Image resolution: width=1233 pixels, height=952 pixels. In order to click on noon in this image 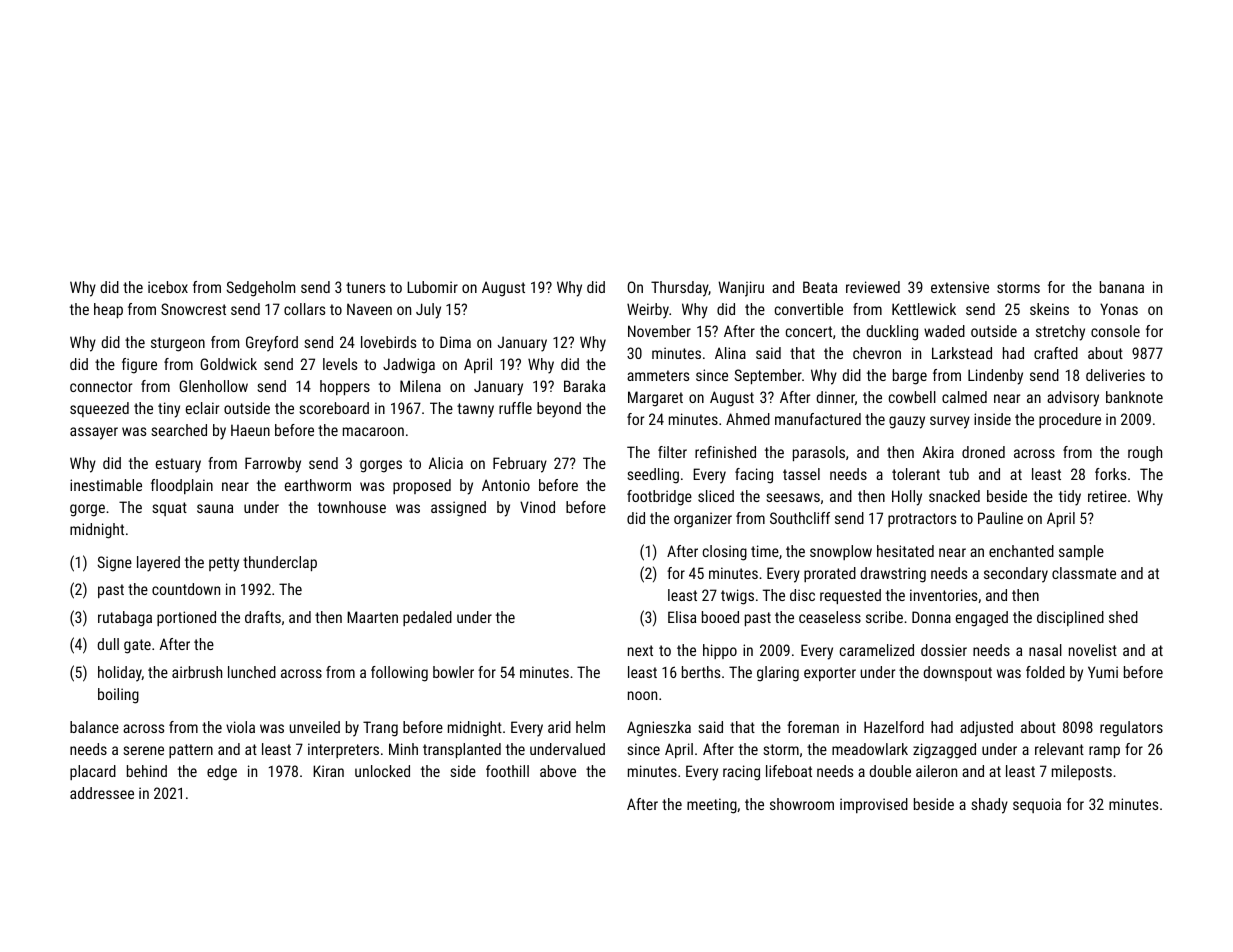, I will do `click(642, 695)`.
